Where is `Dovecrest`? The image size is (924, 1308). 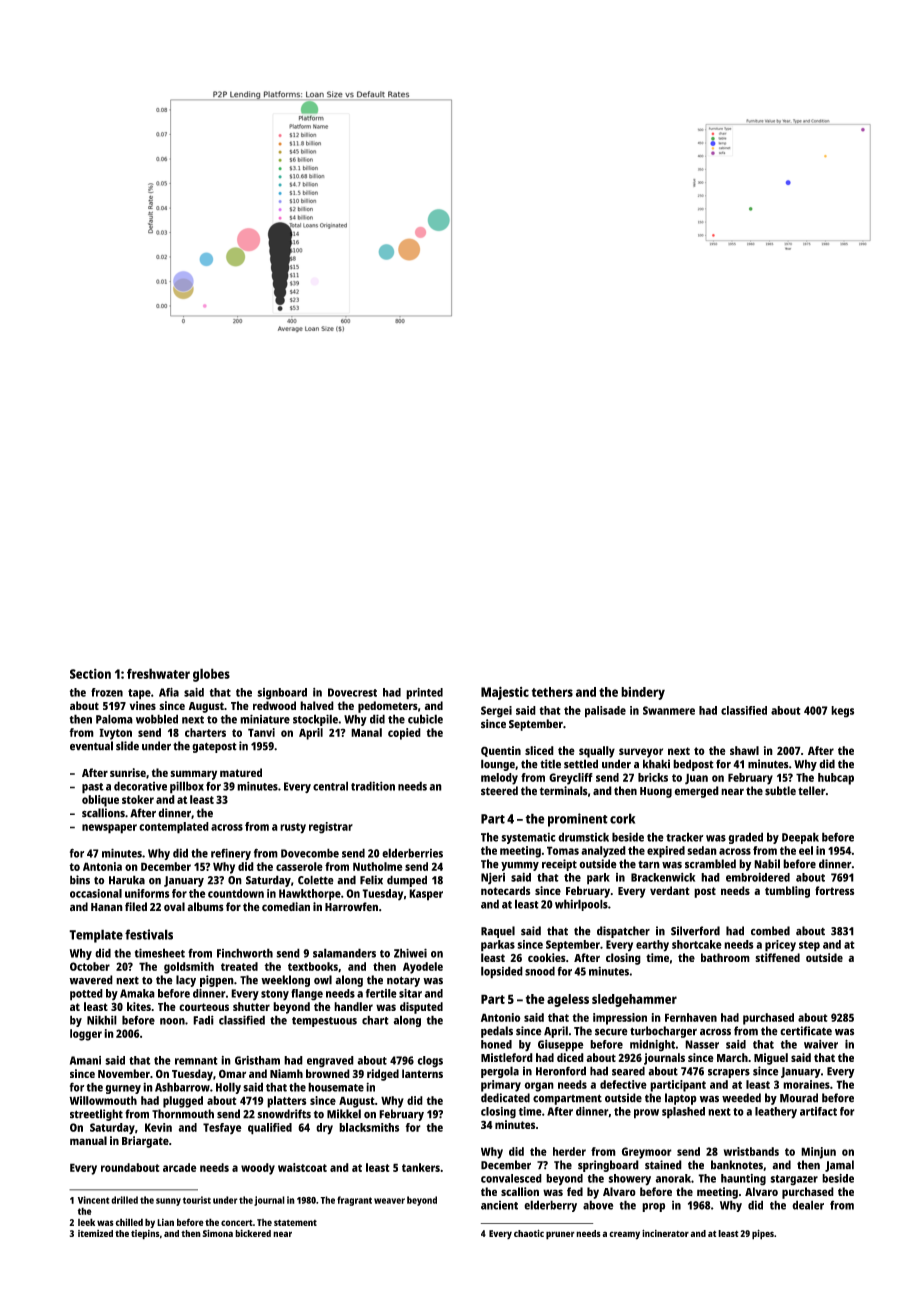
Dovecrest is located at coordinates (352, 692).
